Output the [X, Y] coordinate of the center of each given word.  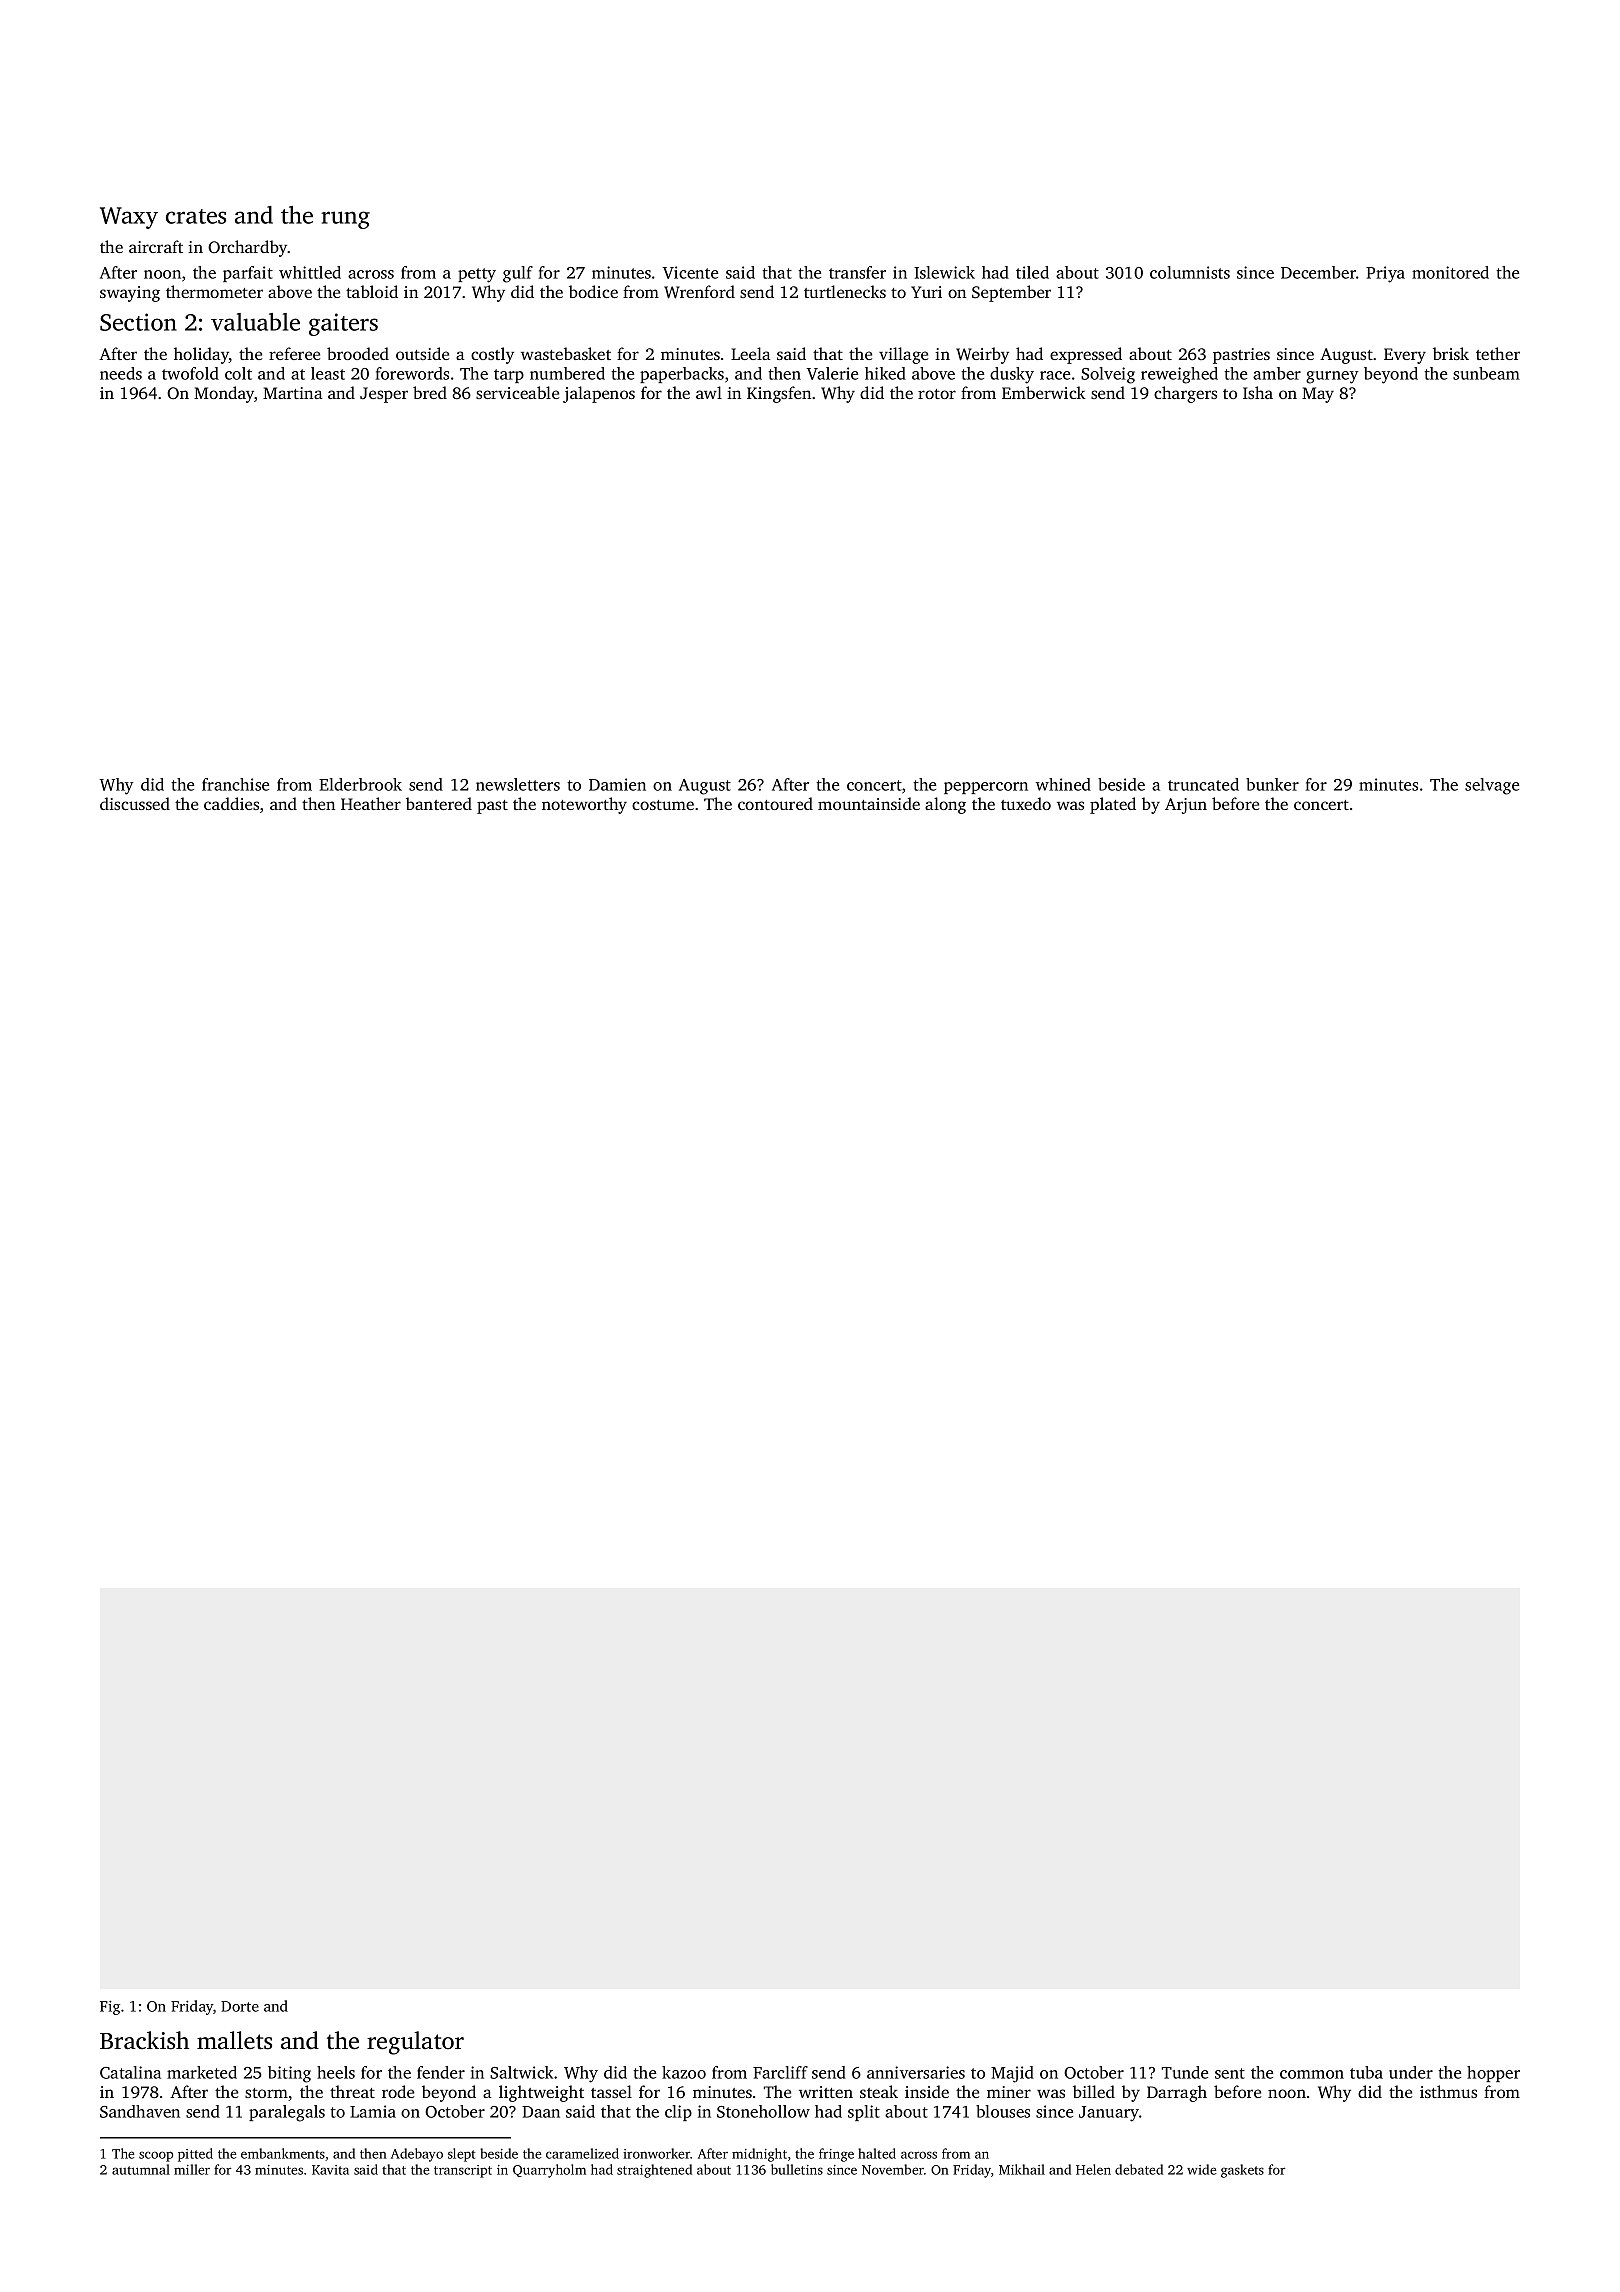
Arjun [1186, 806]
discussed [135, 803]
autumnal [141, 2169]
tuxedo [1026, 803]
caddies [231, 803]
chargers [1185, 394]
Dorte [240, 2006]
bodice [593, 291]
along [945, 805]
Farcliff [780, 2072]
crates [196, 216]
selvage [1492, 786]
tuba [1366, 2072]
